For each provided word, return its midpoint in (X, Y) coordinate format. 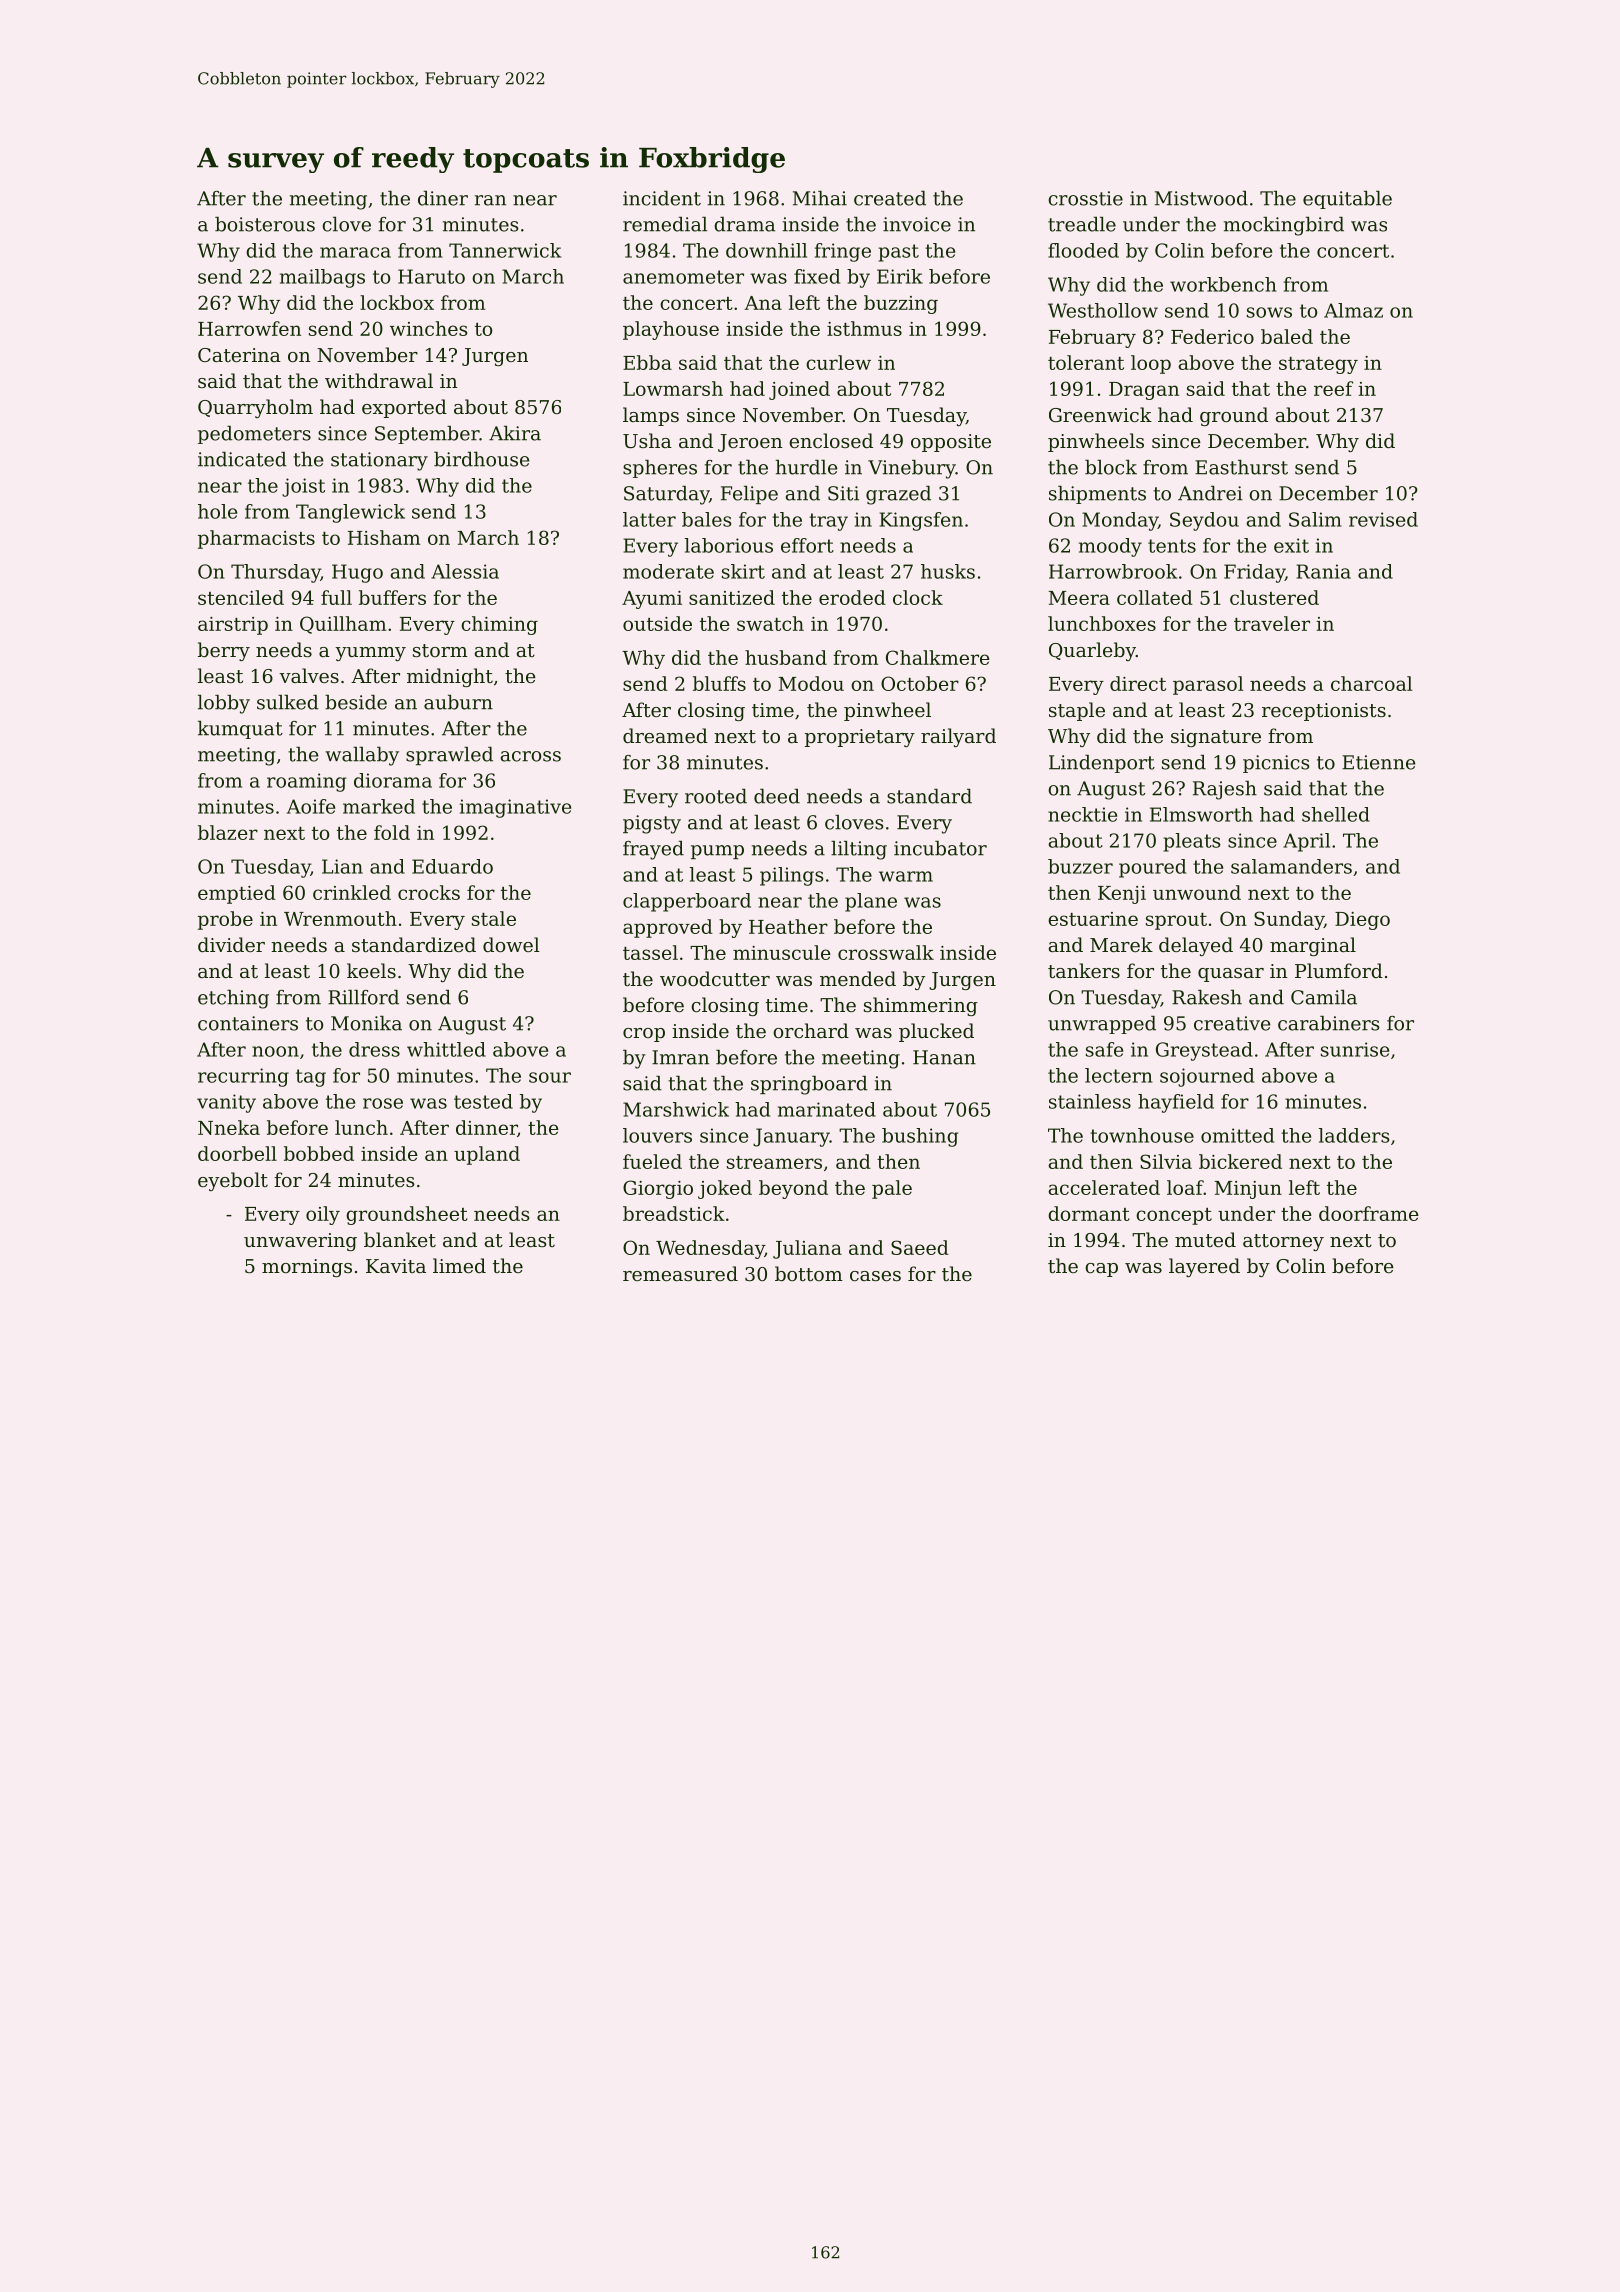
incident (662, 198)
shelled (1336, 814)
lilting (859, 850)
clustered (1274, 597)
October (920, 683)
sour (550, 1077)
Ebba (647, 362)
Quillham (343, 625)
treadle (1082, 224)
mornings (307, 1268)
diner (443, 198)
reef (1333, 388)
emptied (237, 894)
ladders (1354, 1135)
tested (483, 1101)
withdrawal (379, 380)
